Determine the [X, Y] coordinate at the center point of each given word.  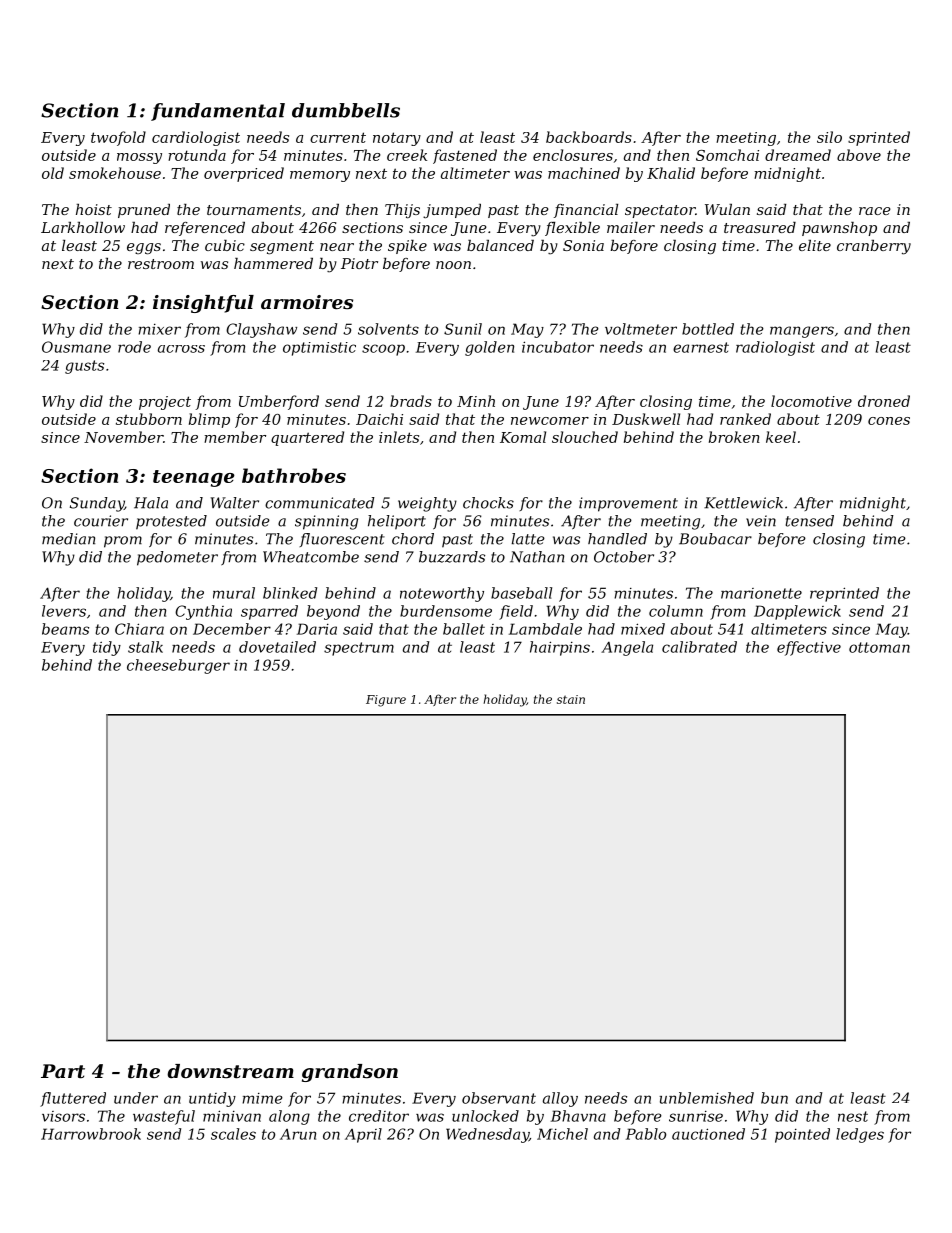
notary [397, 139]
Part [63, 1071]
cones [889, 421]
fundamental [218, 112]
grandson [350, 1073]
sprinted [879, 138]
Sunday [97, 504]
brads [411, 401]
